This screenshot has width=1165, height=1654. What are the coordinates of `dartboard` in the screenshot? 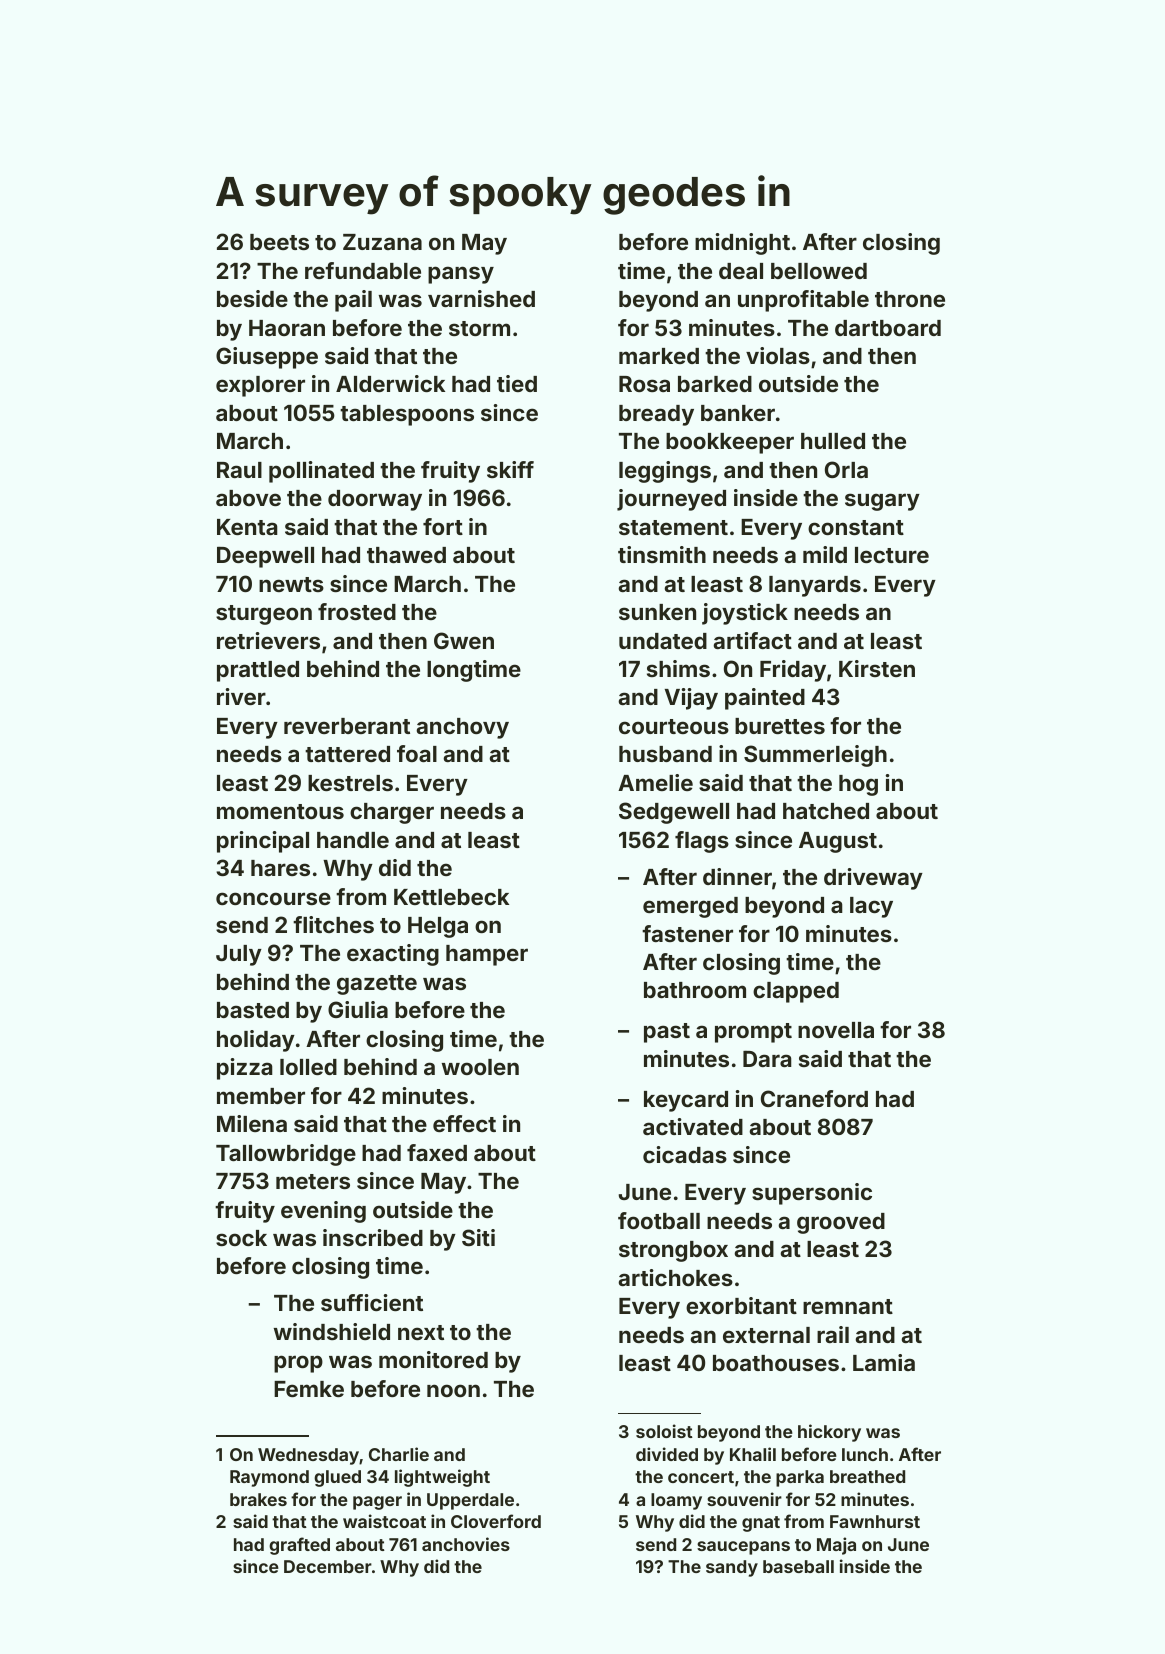 It's located at (888, 328).
